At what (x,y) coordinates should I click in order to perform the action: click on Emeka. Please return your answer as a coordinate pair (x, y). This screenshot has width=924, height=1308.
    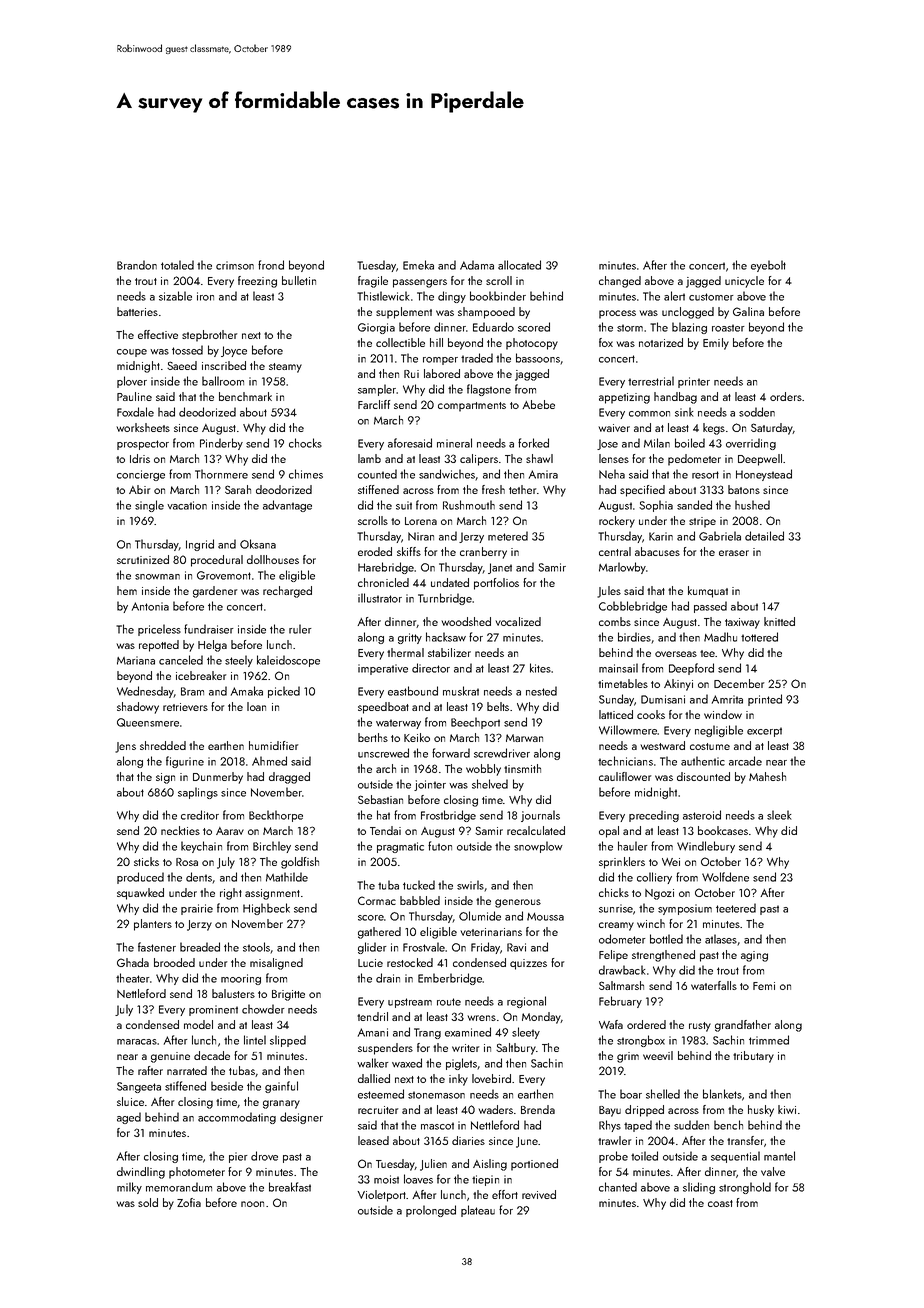
    Looking at the image, I should click on (418, 265).
